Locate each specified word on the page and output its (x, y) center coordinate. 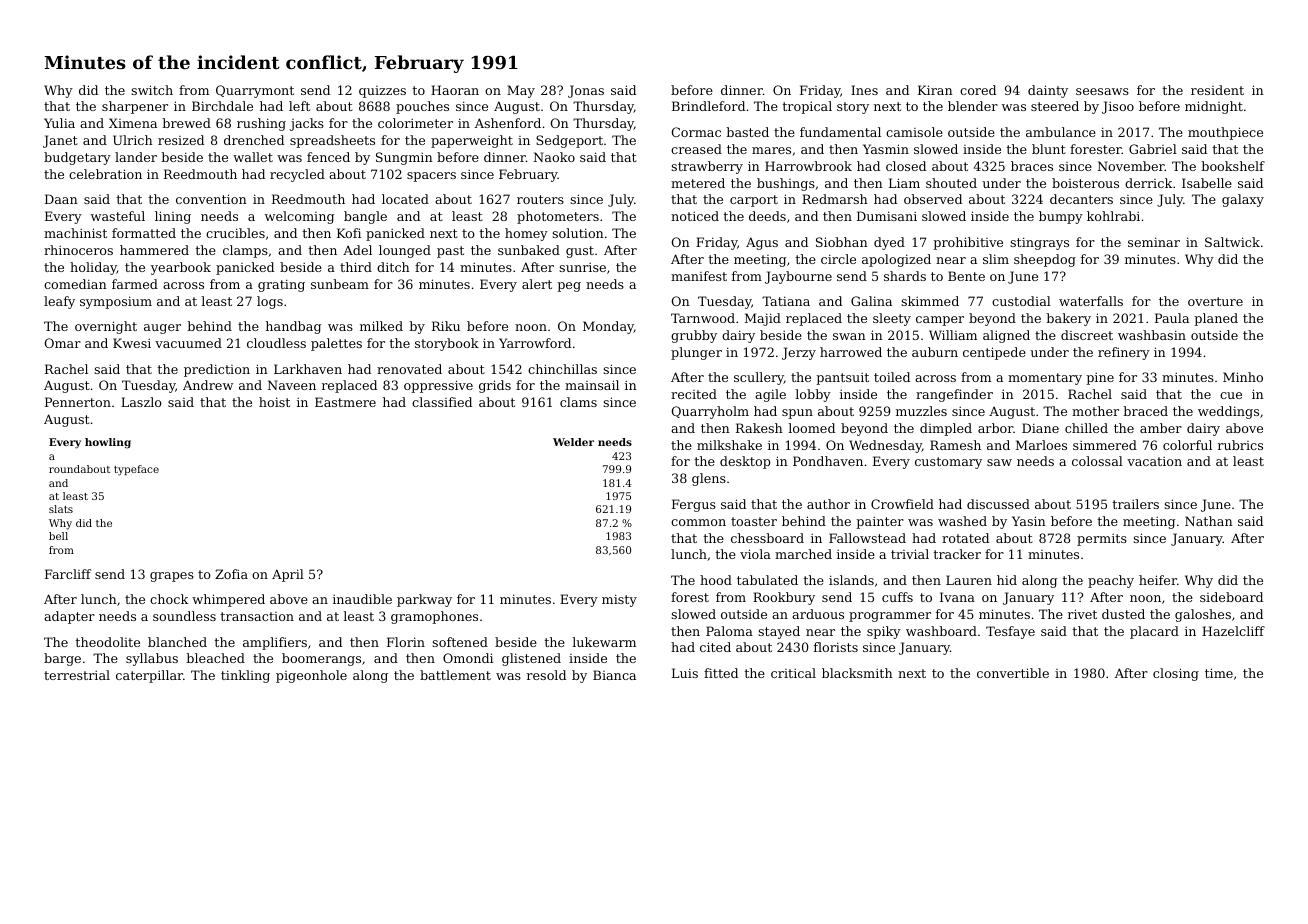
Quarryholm (710, 412)
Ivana (957, 597)
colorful (1187, 445)
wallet (253, 157)
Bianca (614, 675)
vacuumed (188, 343)
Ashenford (508, 123)
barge (62, 659)
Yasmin (886, 149)
